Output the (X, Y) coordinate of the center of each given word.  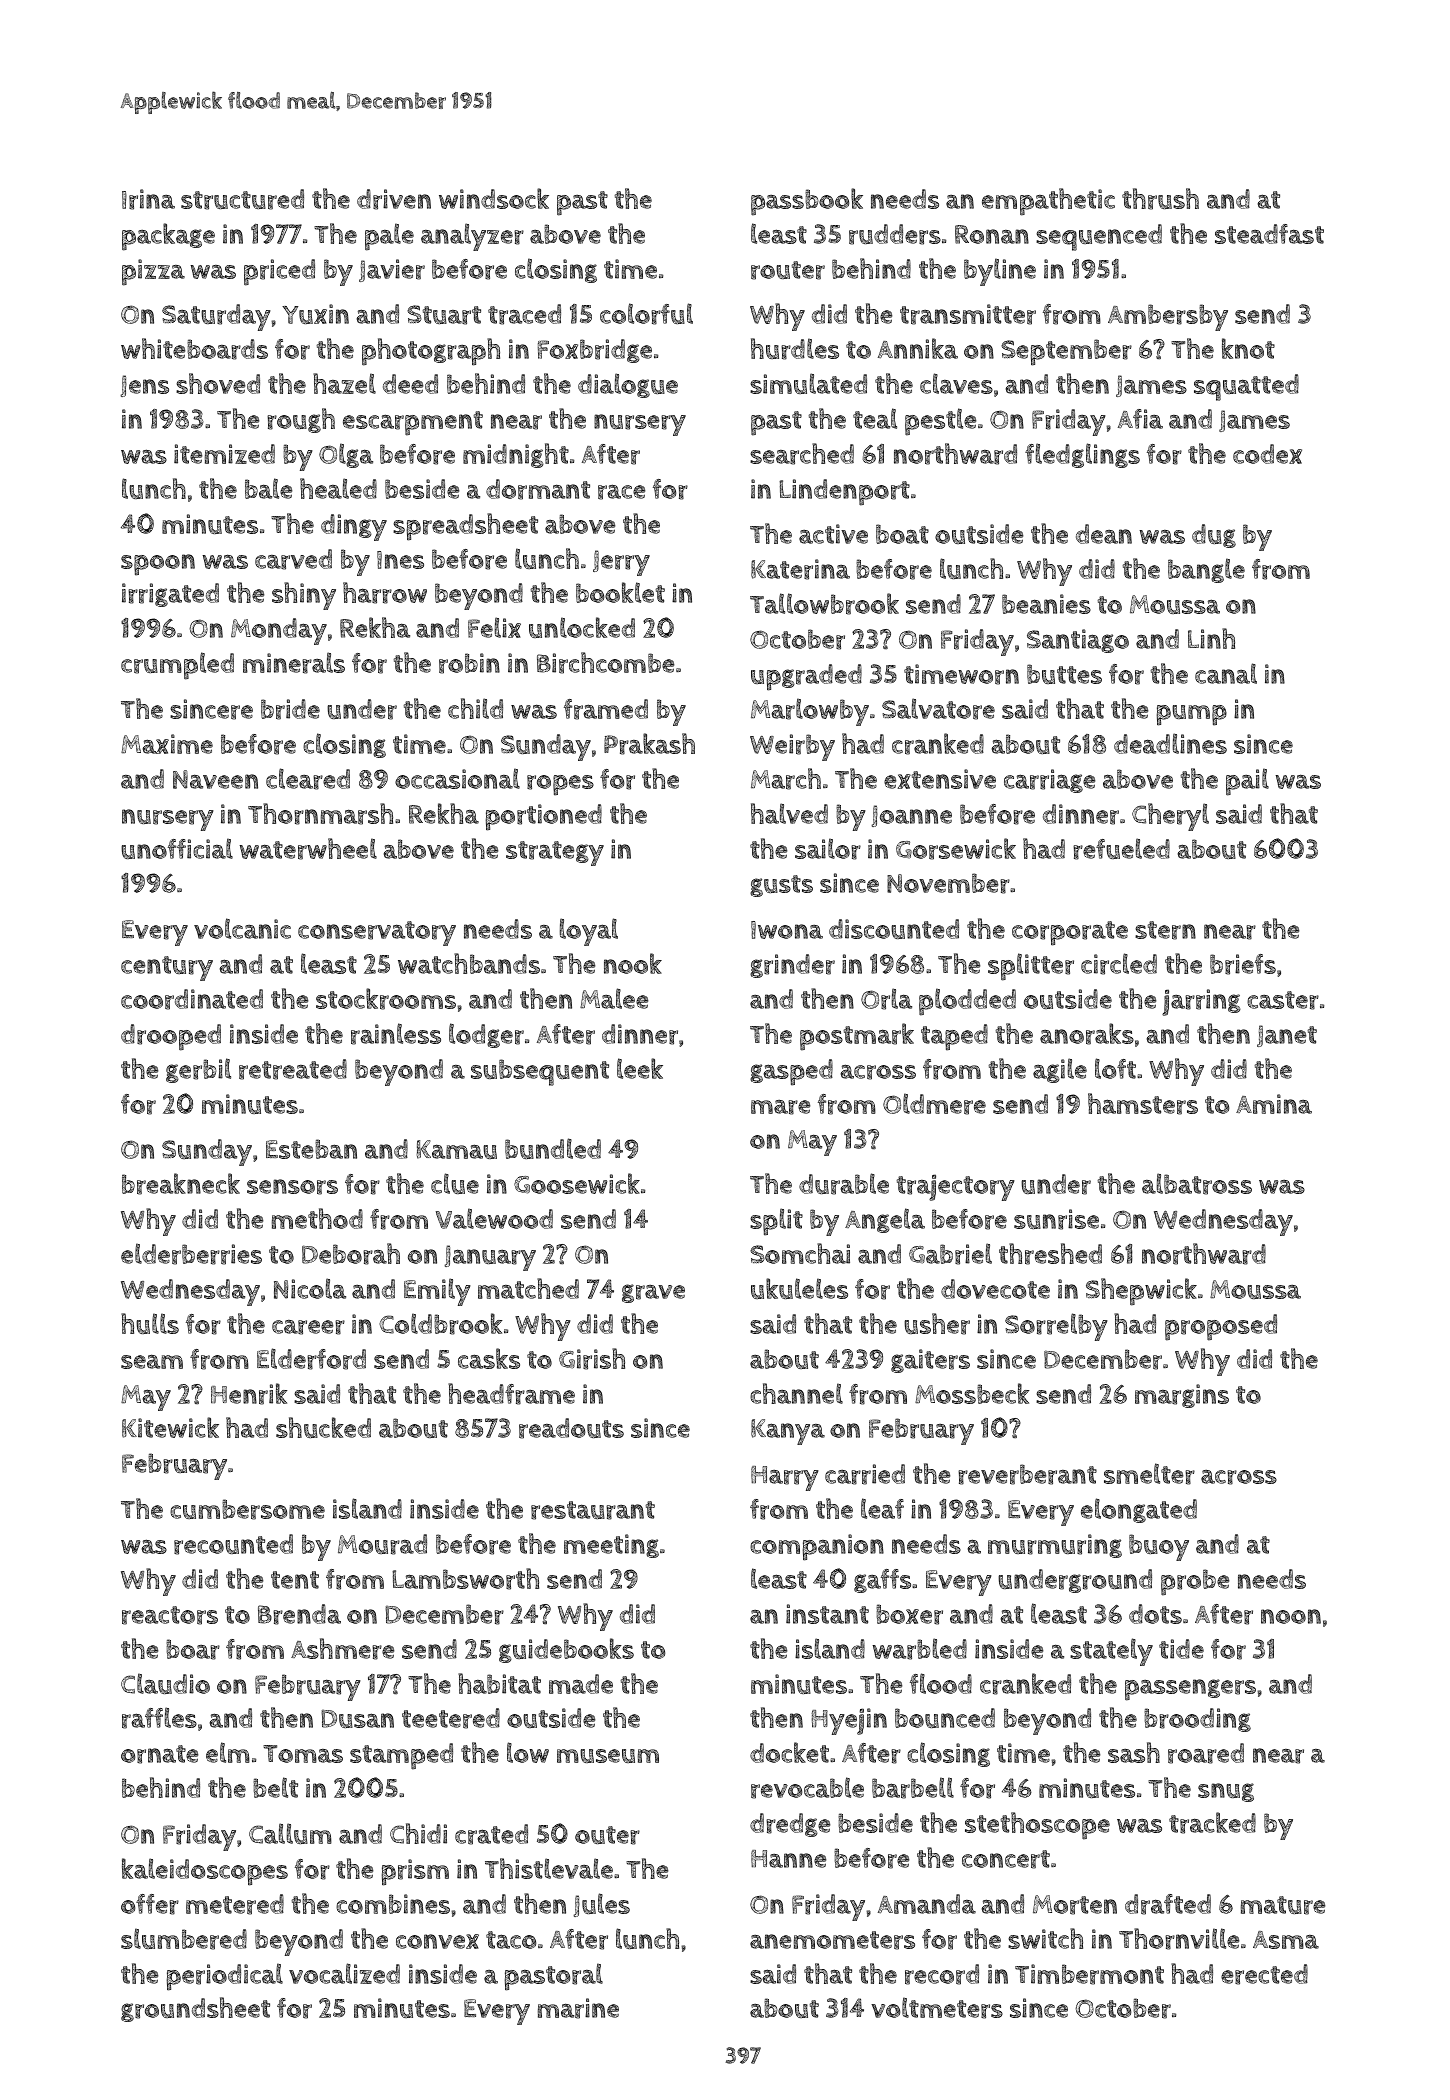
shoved (218, 383)
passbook (807, 202)
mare (780, 1107)
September (1066, 352)
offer (150, 1904)
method (317, 1218)
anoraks (1087, 1034)
